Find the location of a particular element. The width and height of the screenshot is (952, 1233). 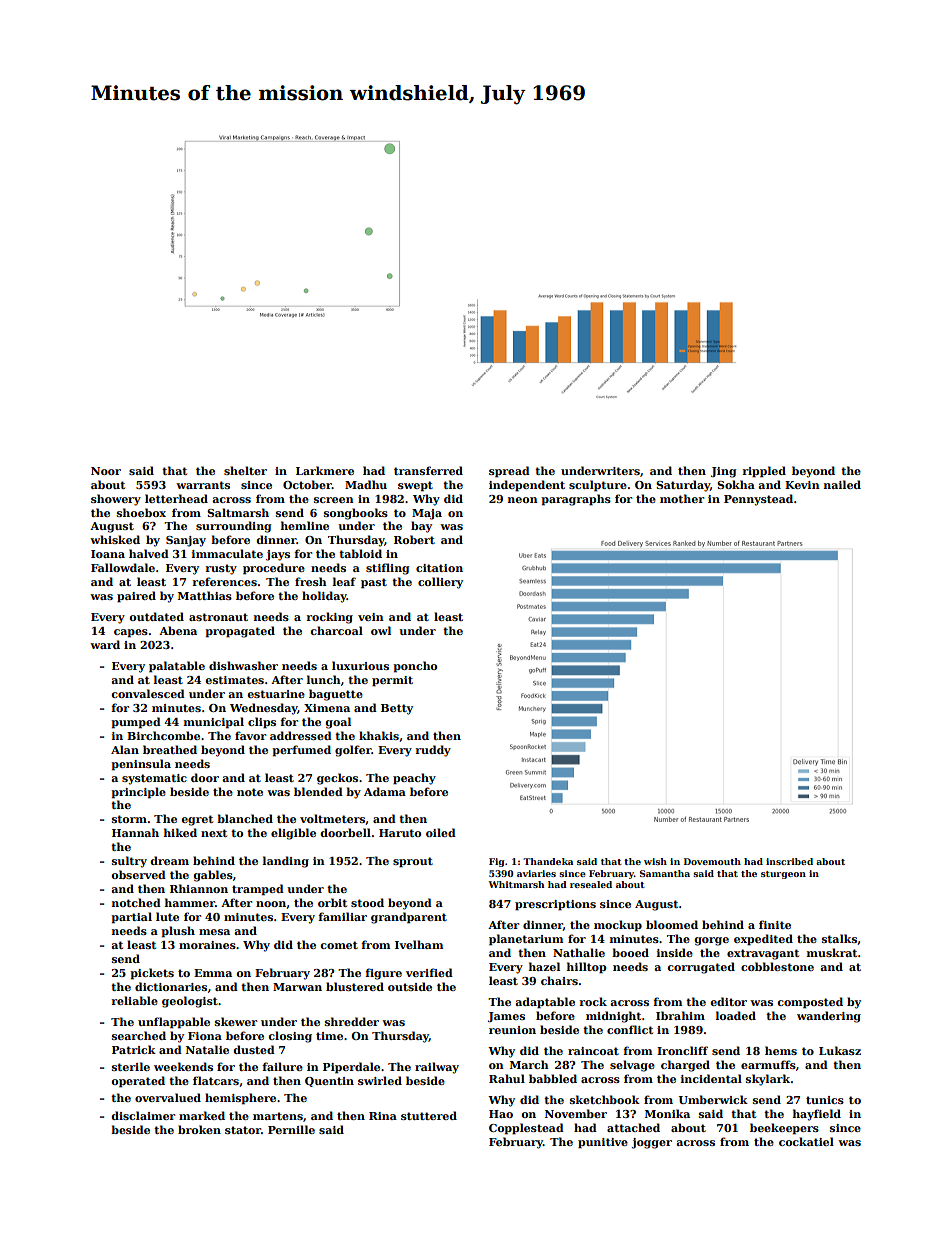

inscribed is located at coordinates (789, 861).
